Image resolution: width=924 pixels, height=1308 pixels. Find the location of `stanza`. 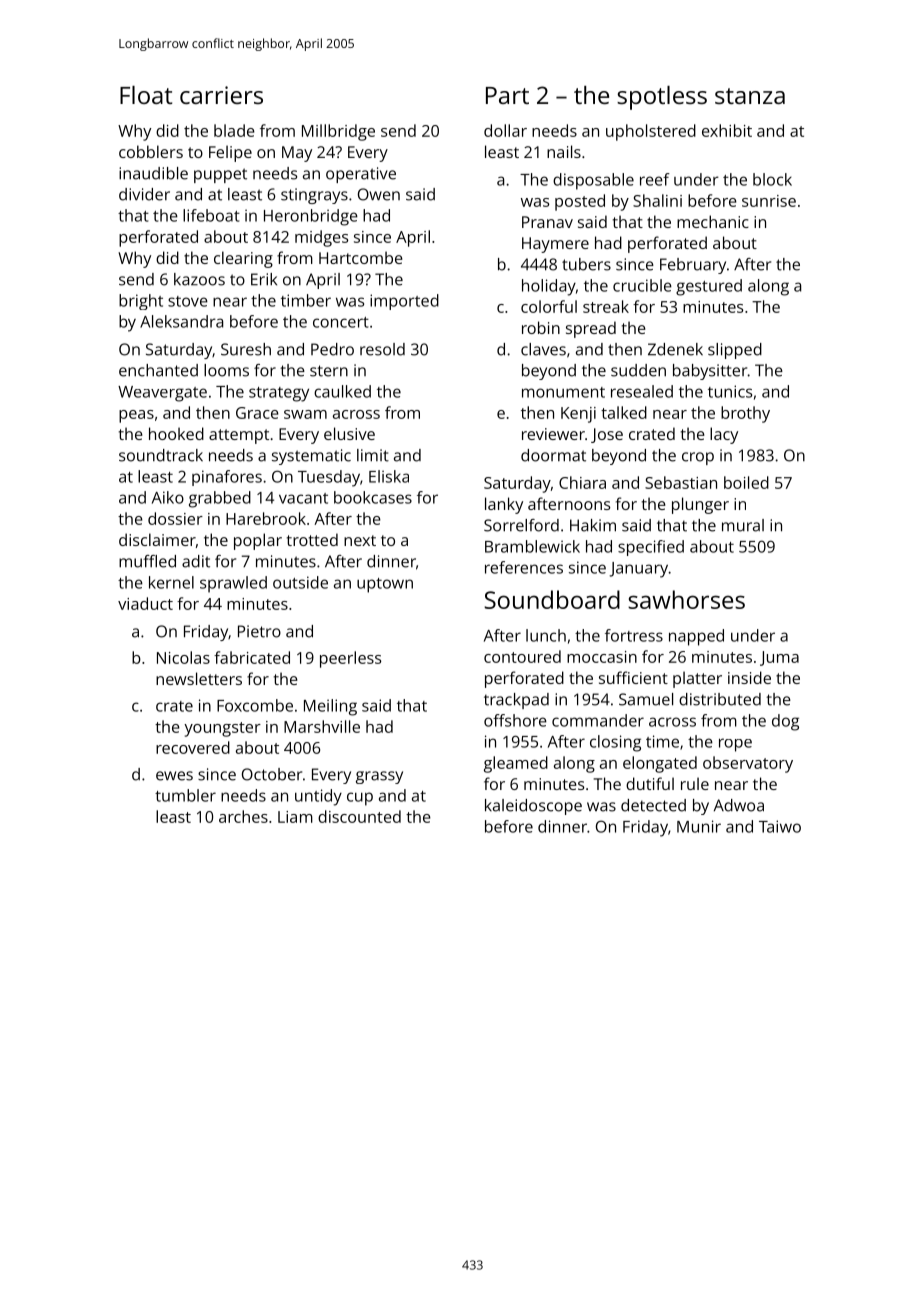

stanza is located at coordinates (750, 96).
